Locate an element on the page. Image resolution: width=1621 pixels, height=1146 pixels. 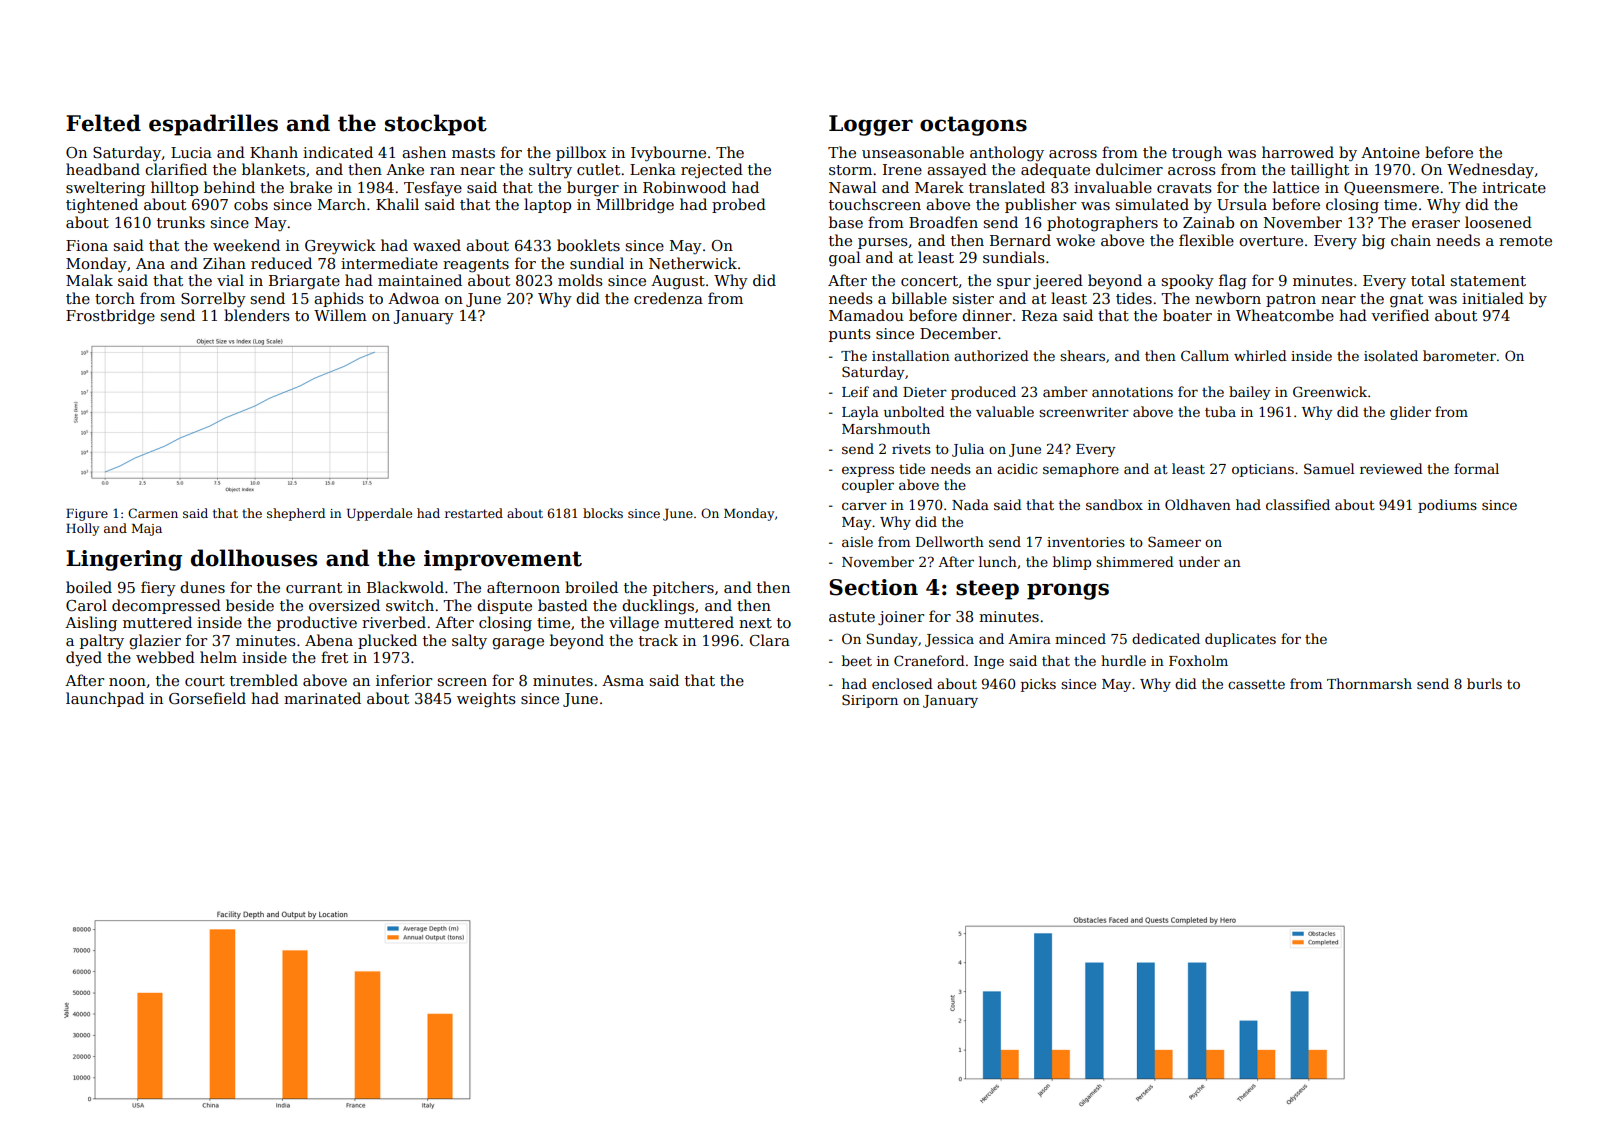
Callum is located at coordinates (1205, 355).
